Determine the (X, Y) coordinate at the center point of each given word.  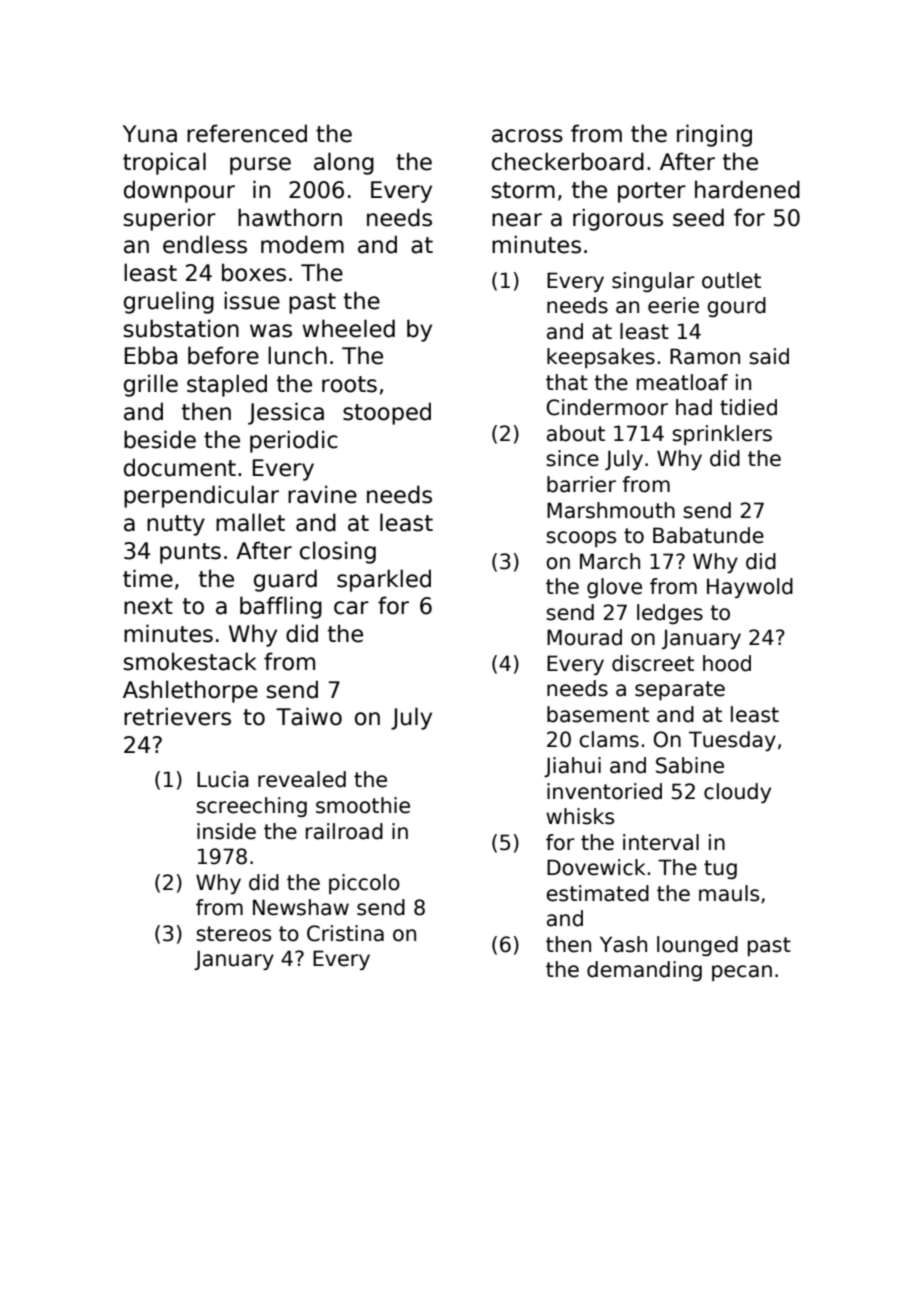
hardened (747, 189)
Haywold (750, 588)
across (527, 136)
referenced (247, 133)
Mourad (584, 637)
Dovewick (596, 867)
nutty (176, 525)
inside (226, 831)
